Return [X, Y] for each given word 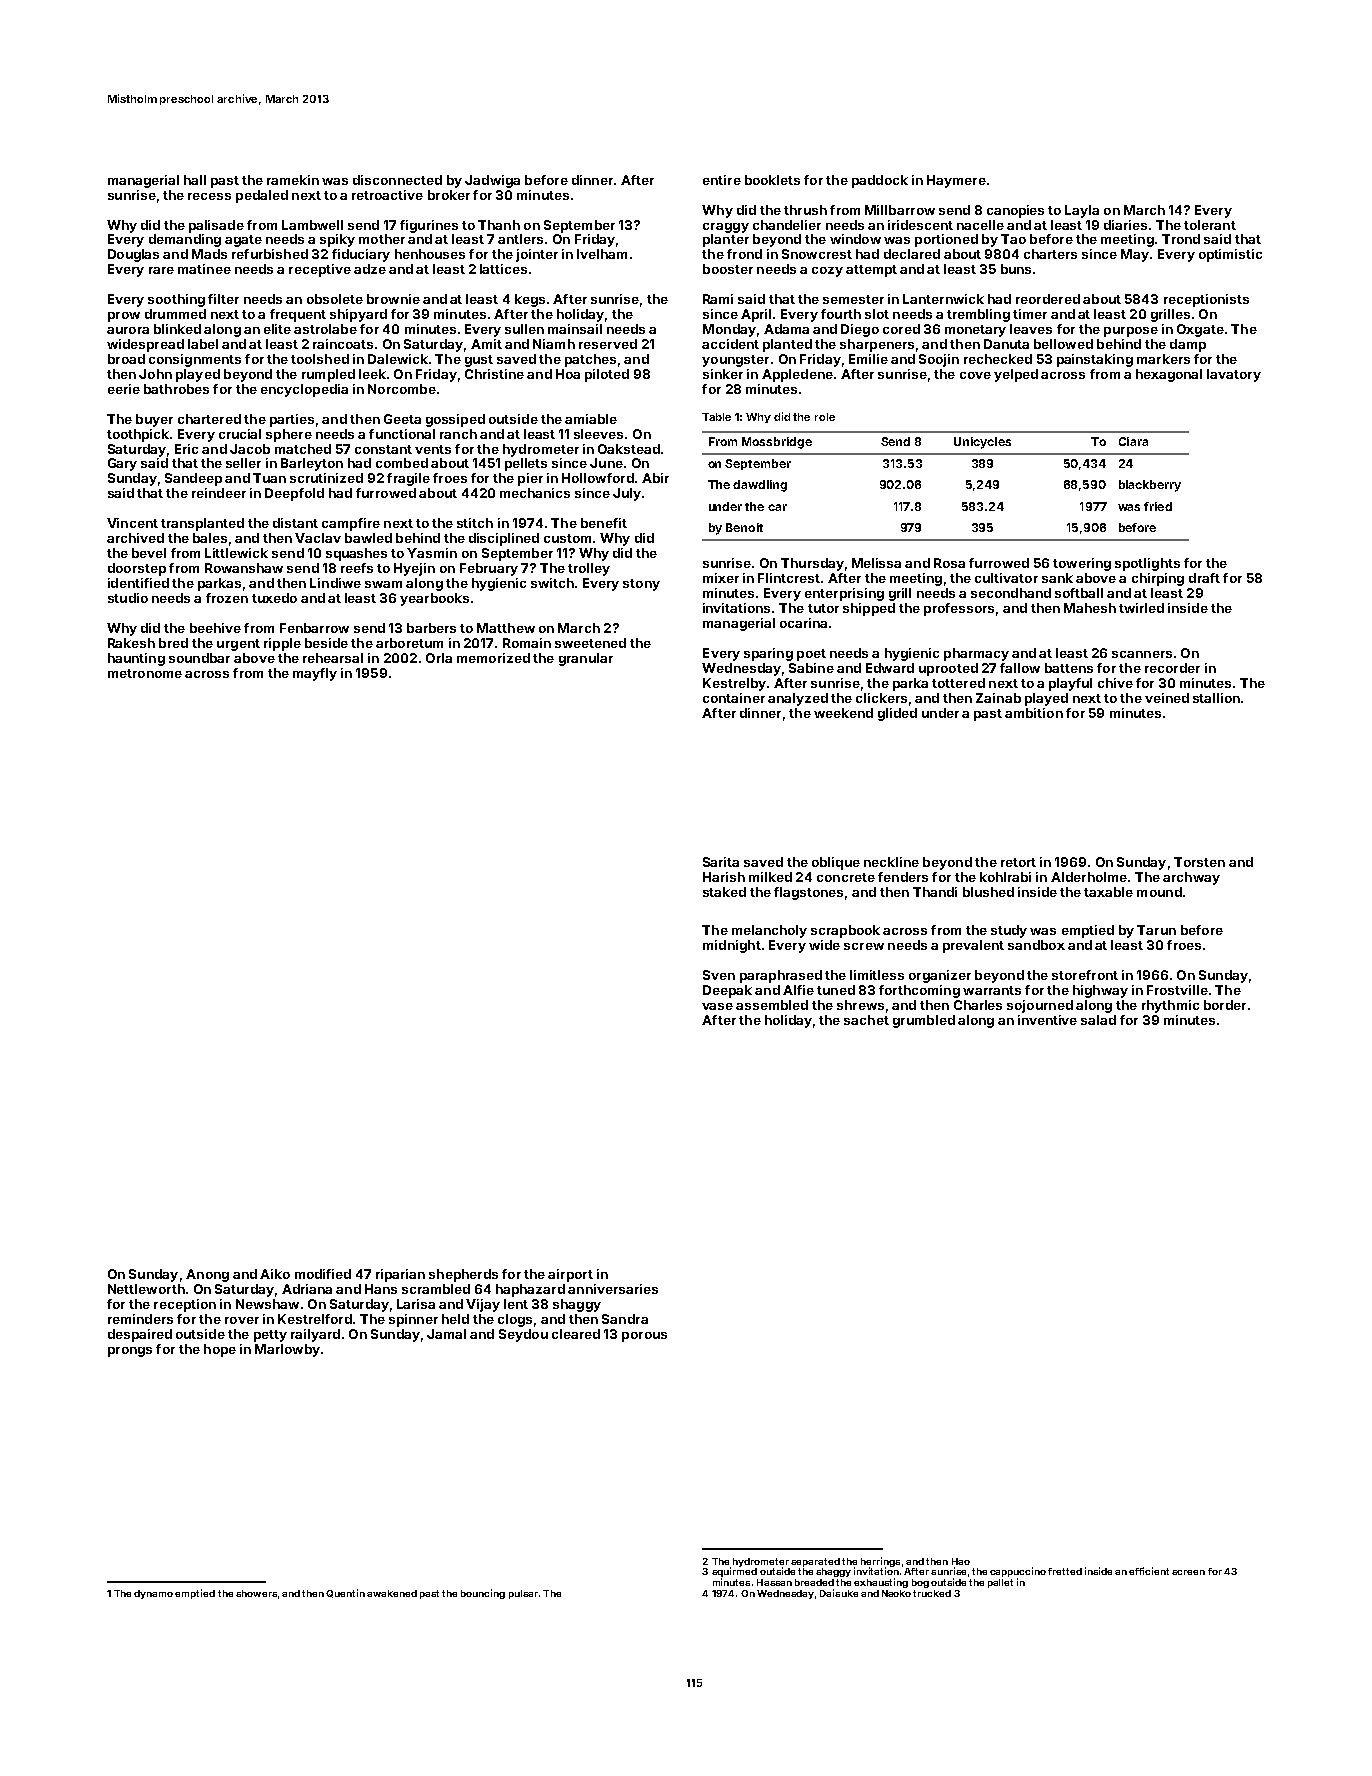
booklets [772, 180]
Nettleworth [146, 1289]
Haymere [956, 181]
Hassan [774, 1582]
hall [195, 180]
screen [1188, 1572]
